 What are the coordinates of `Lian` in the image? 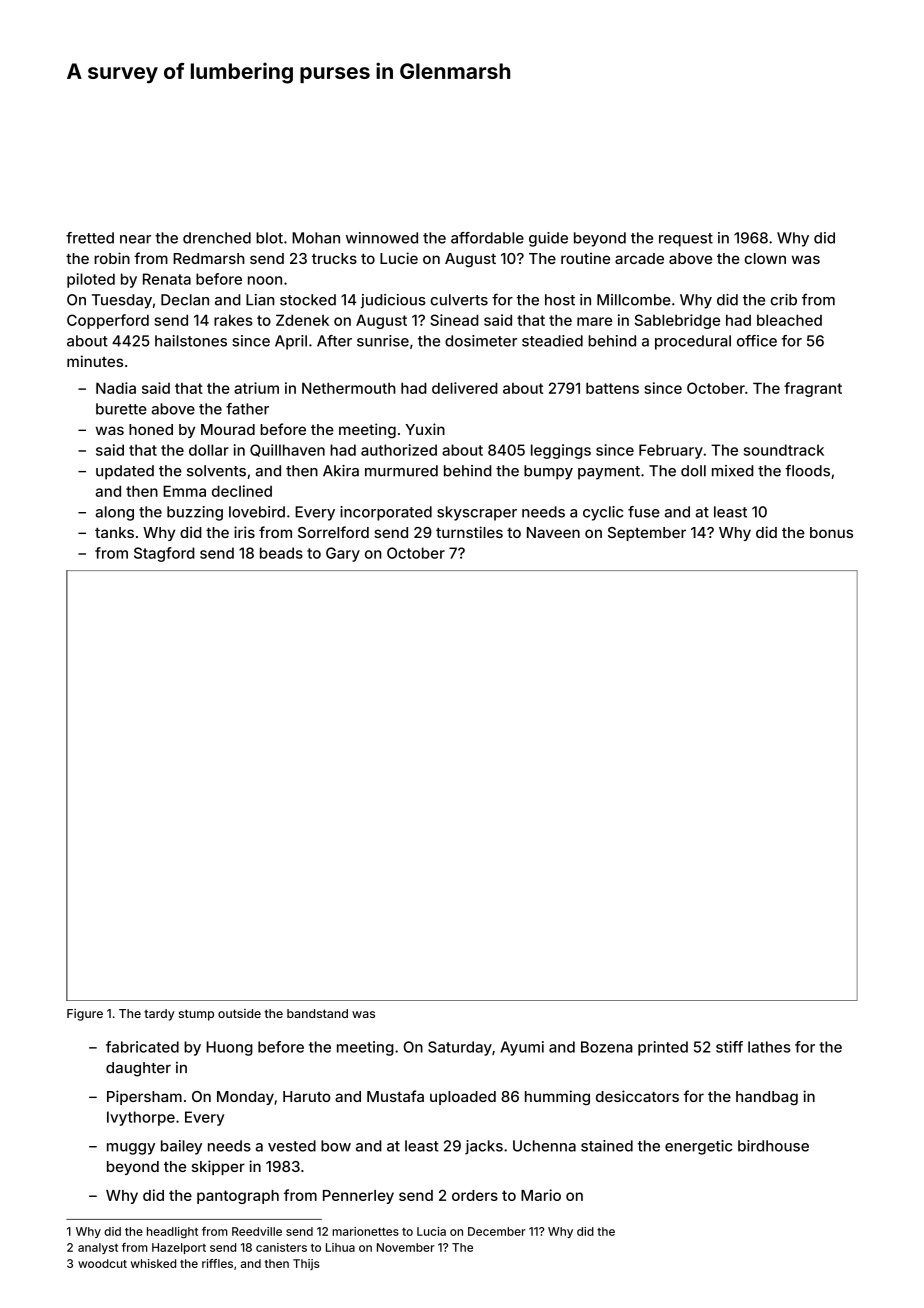 It's located at (260, 300).
